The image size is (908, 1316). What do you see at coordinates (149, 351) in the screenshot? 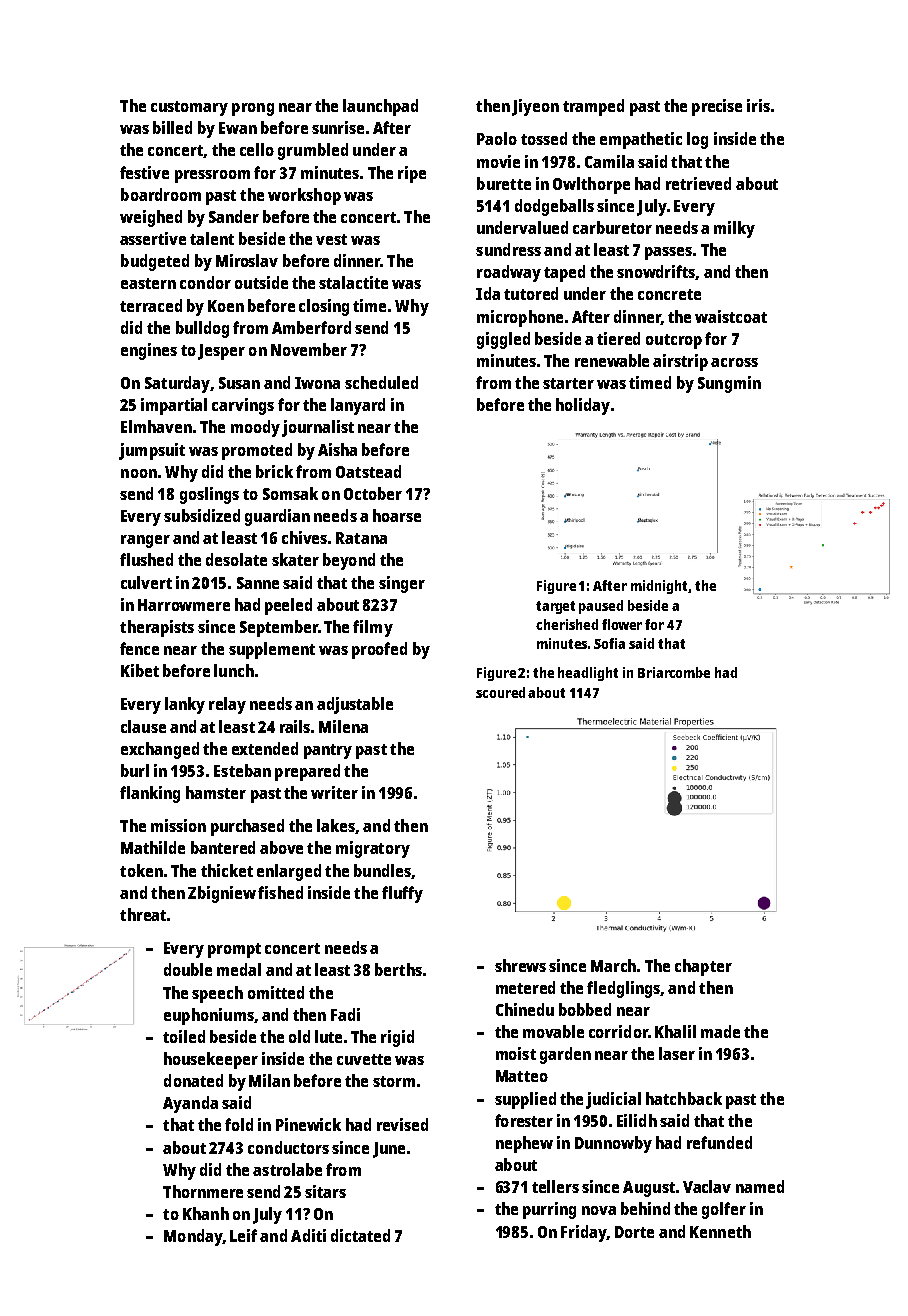
I see `engines` at bounding box center [149, 351].
